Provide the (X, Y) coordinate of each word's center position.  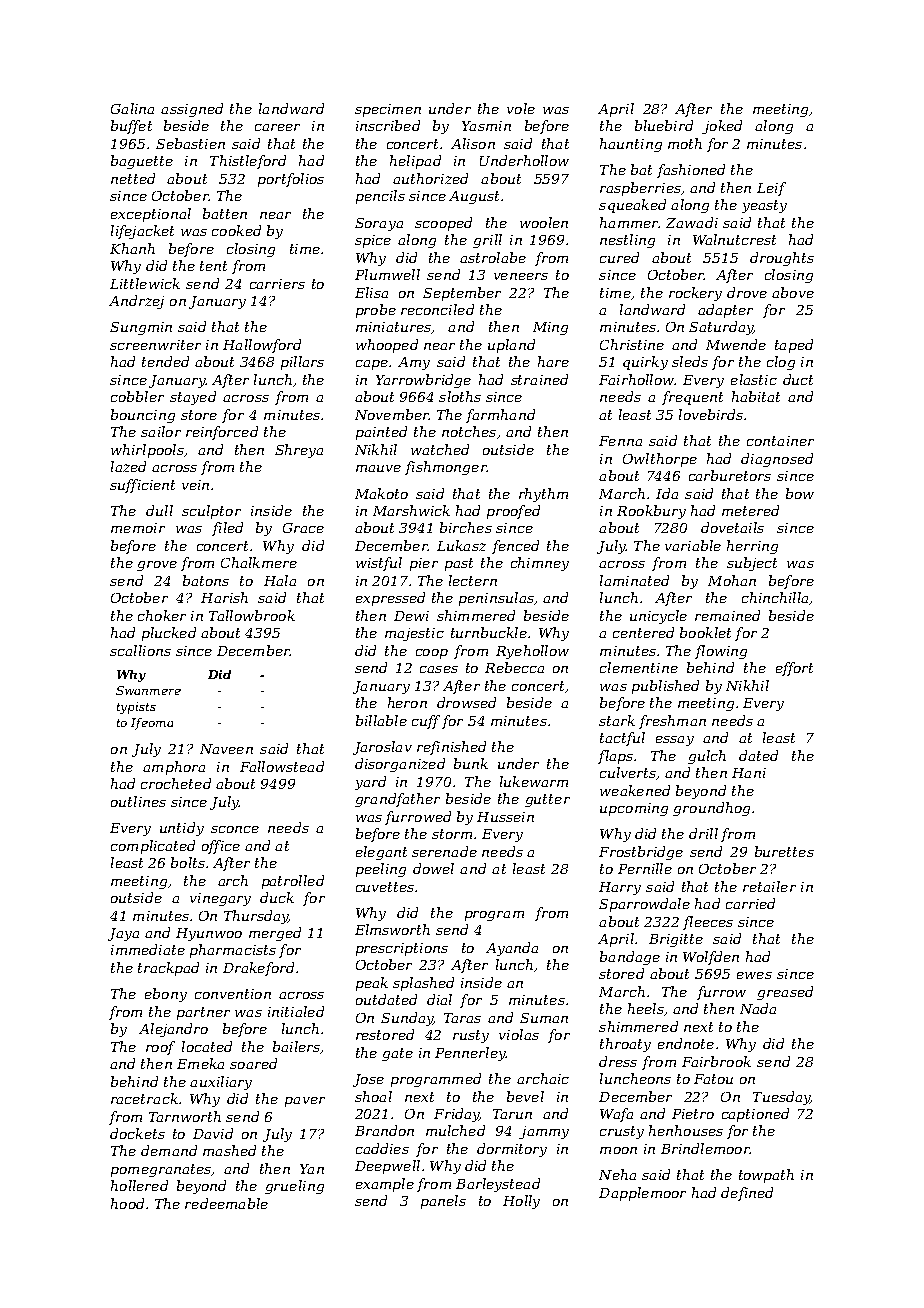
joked (722, 127)
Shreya (299, 451)
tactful (622, 739)
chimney (540, 564)
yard (370, 783)
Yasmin (486, 126)
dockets (137, 1133)
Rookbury (651, 512)
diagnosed (777, 460)
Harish (224, 597)
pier (424, 564)
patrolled (293, 882)
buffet (131, 127)
